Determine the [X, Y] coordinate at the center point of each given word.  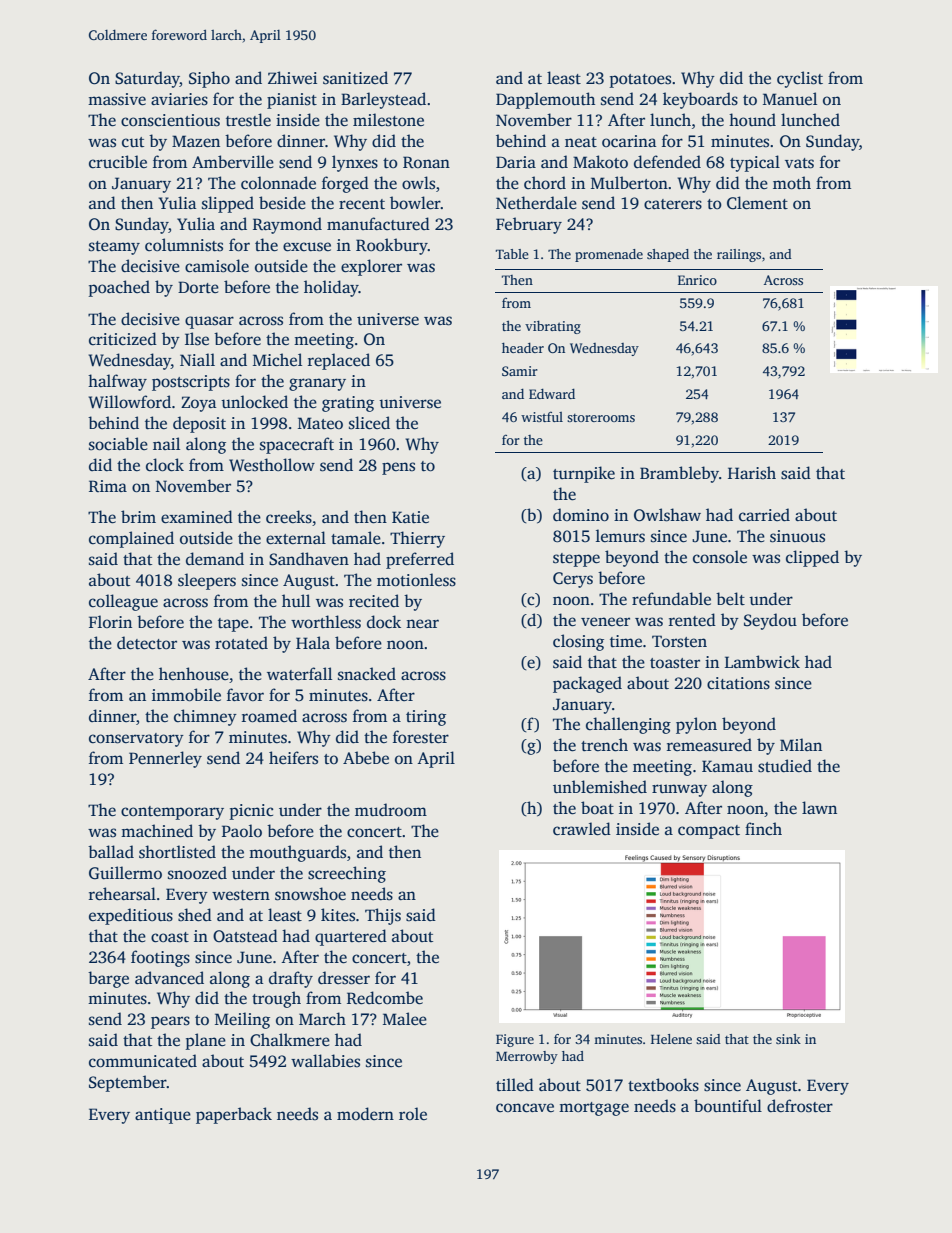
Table [512, 254]
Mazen [196, 141]
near [422, 623]
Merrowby [527, 1057]
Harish [752, 473]
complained [131, 539]
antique [163, 1116]
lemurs [620, 536]
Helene [671, 1039]
